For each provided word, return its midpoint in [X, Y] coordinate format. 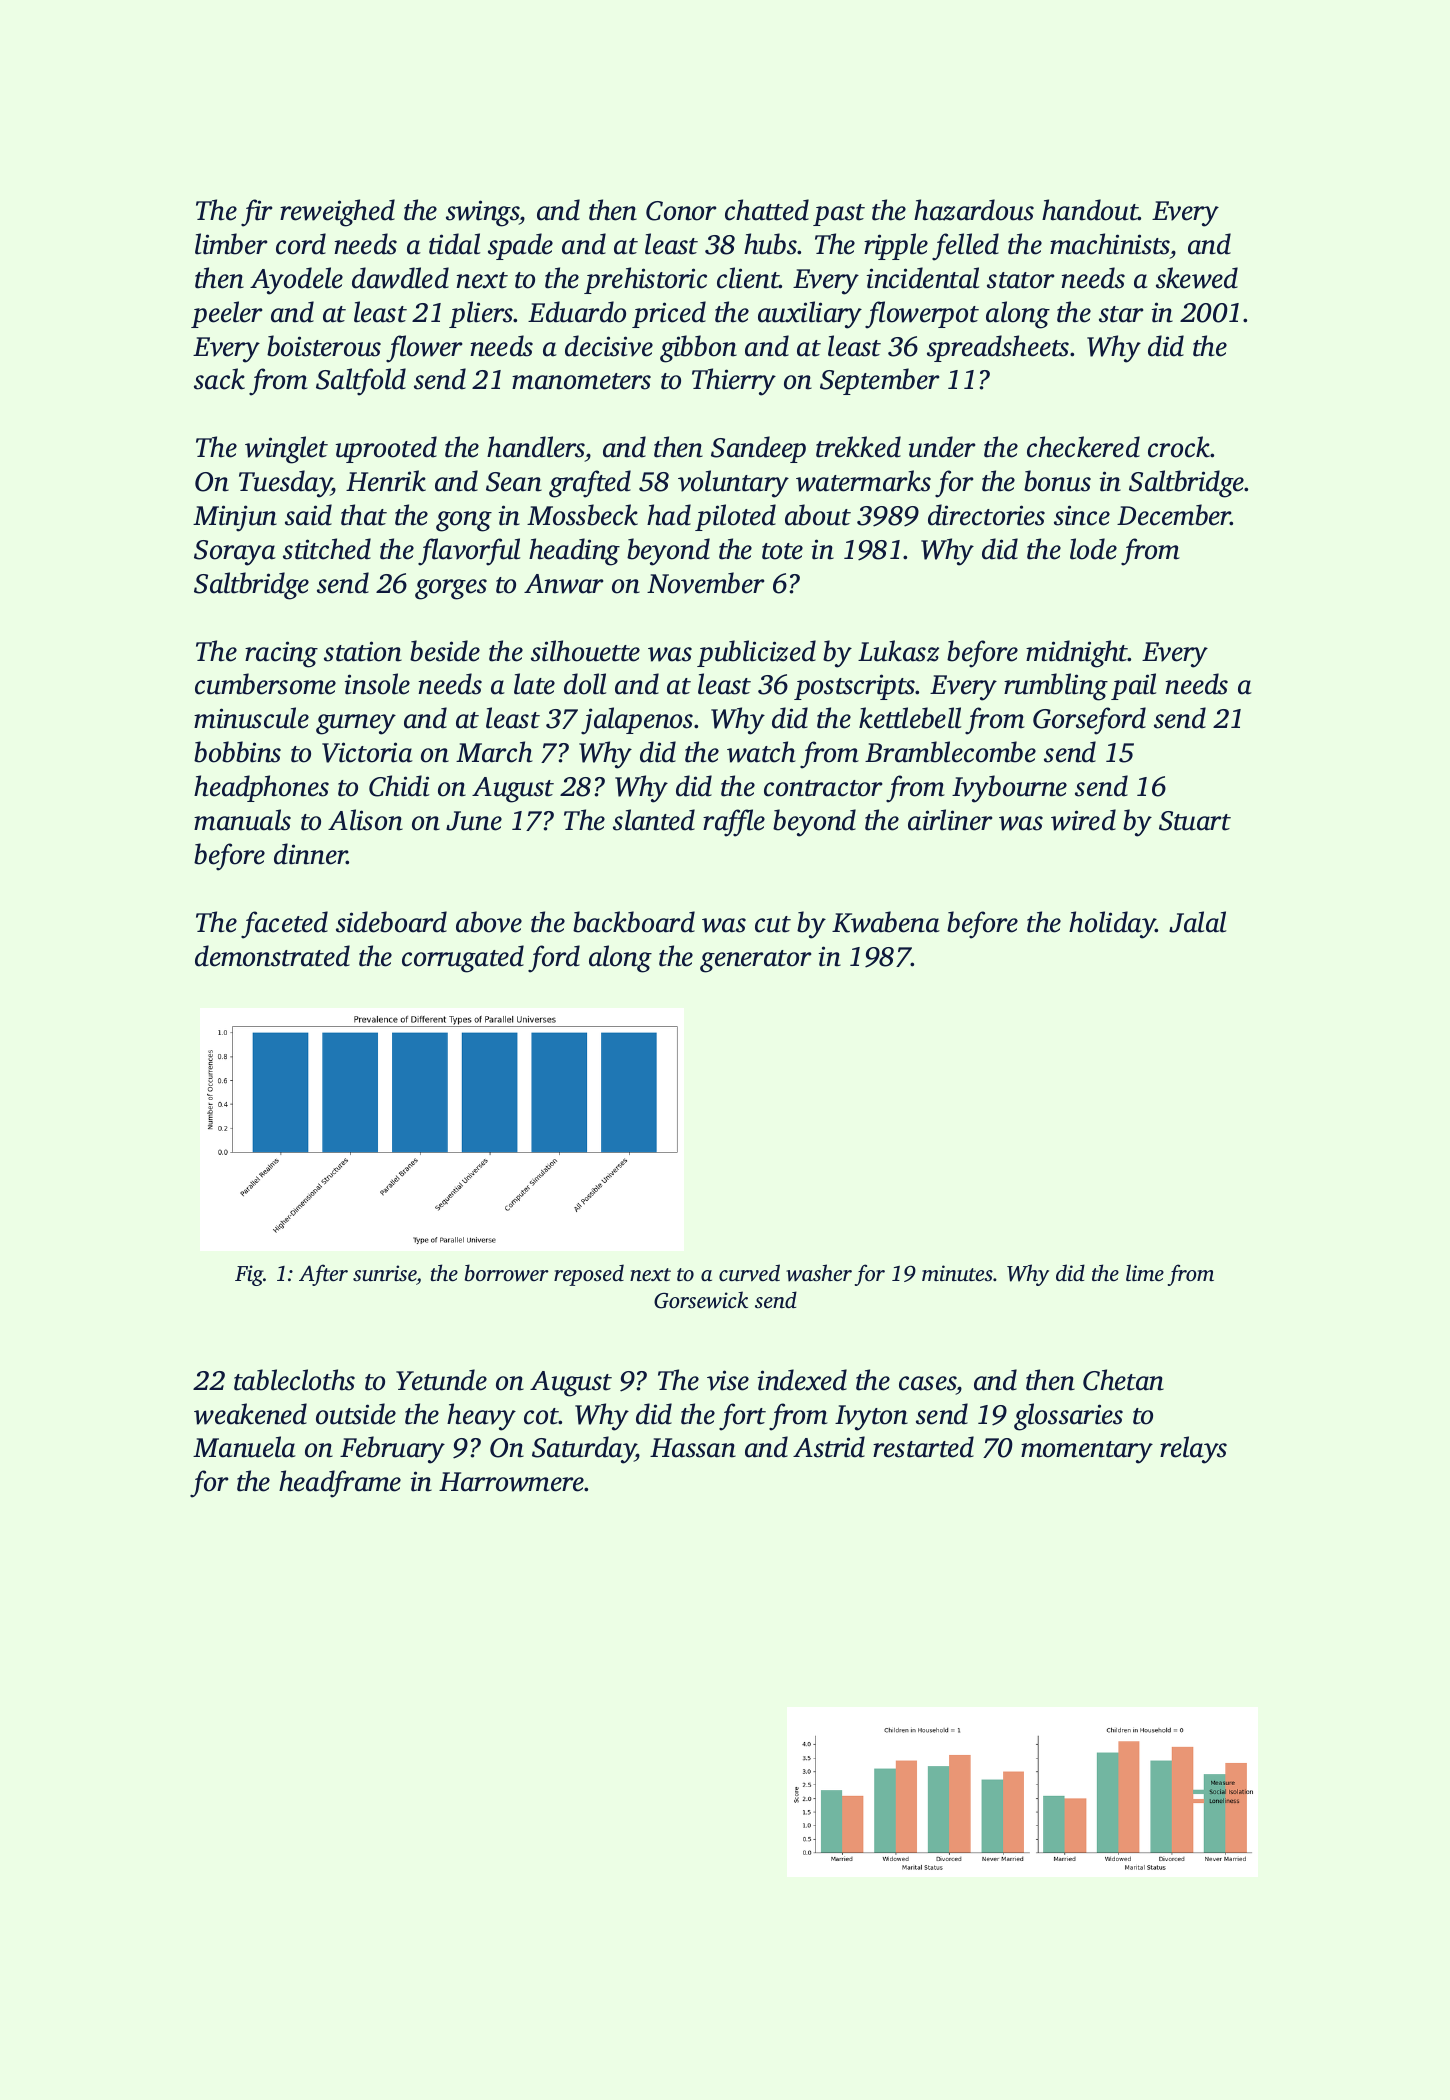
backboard [634, 922]
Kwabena [886, 922]
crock [1179, 447]
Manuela [244, 1447]
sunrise [385, 1273]
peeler [226, 314]
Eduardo [577, 312]
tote [782, 551]
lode [1093, 549]
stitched [327, 549]
